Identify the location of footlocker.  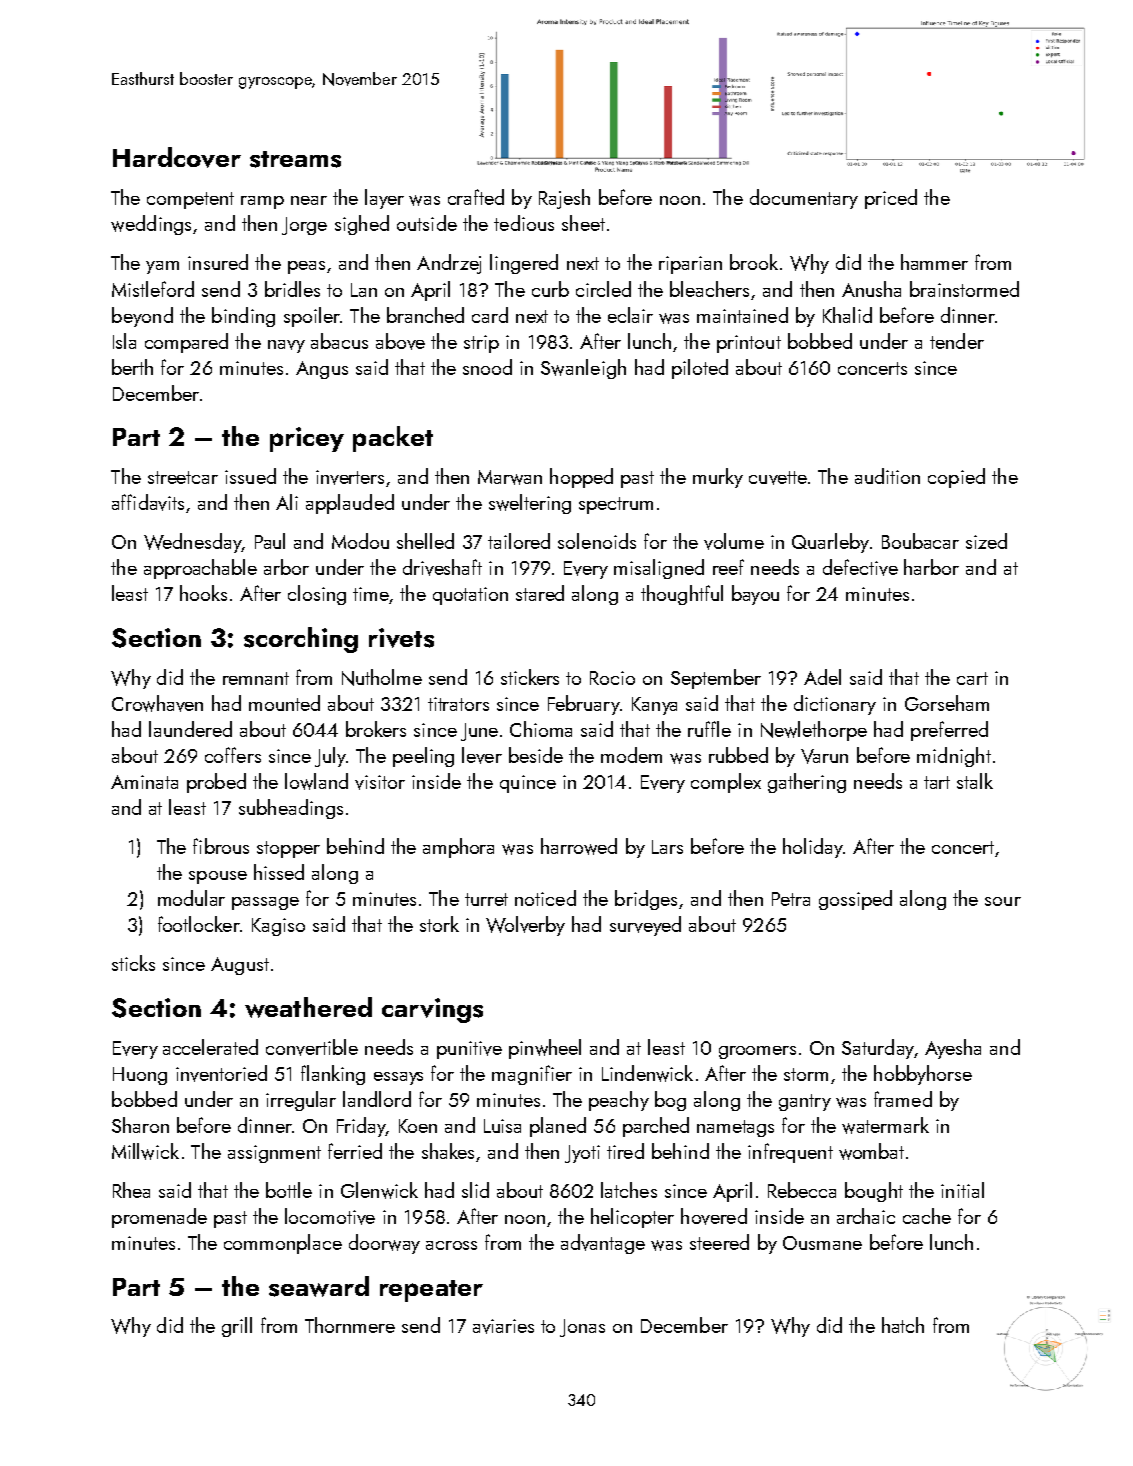
(199, 924).
